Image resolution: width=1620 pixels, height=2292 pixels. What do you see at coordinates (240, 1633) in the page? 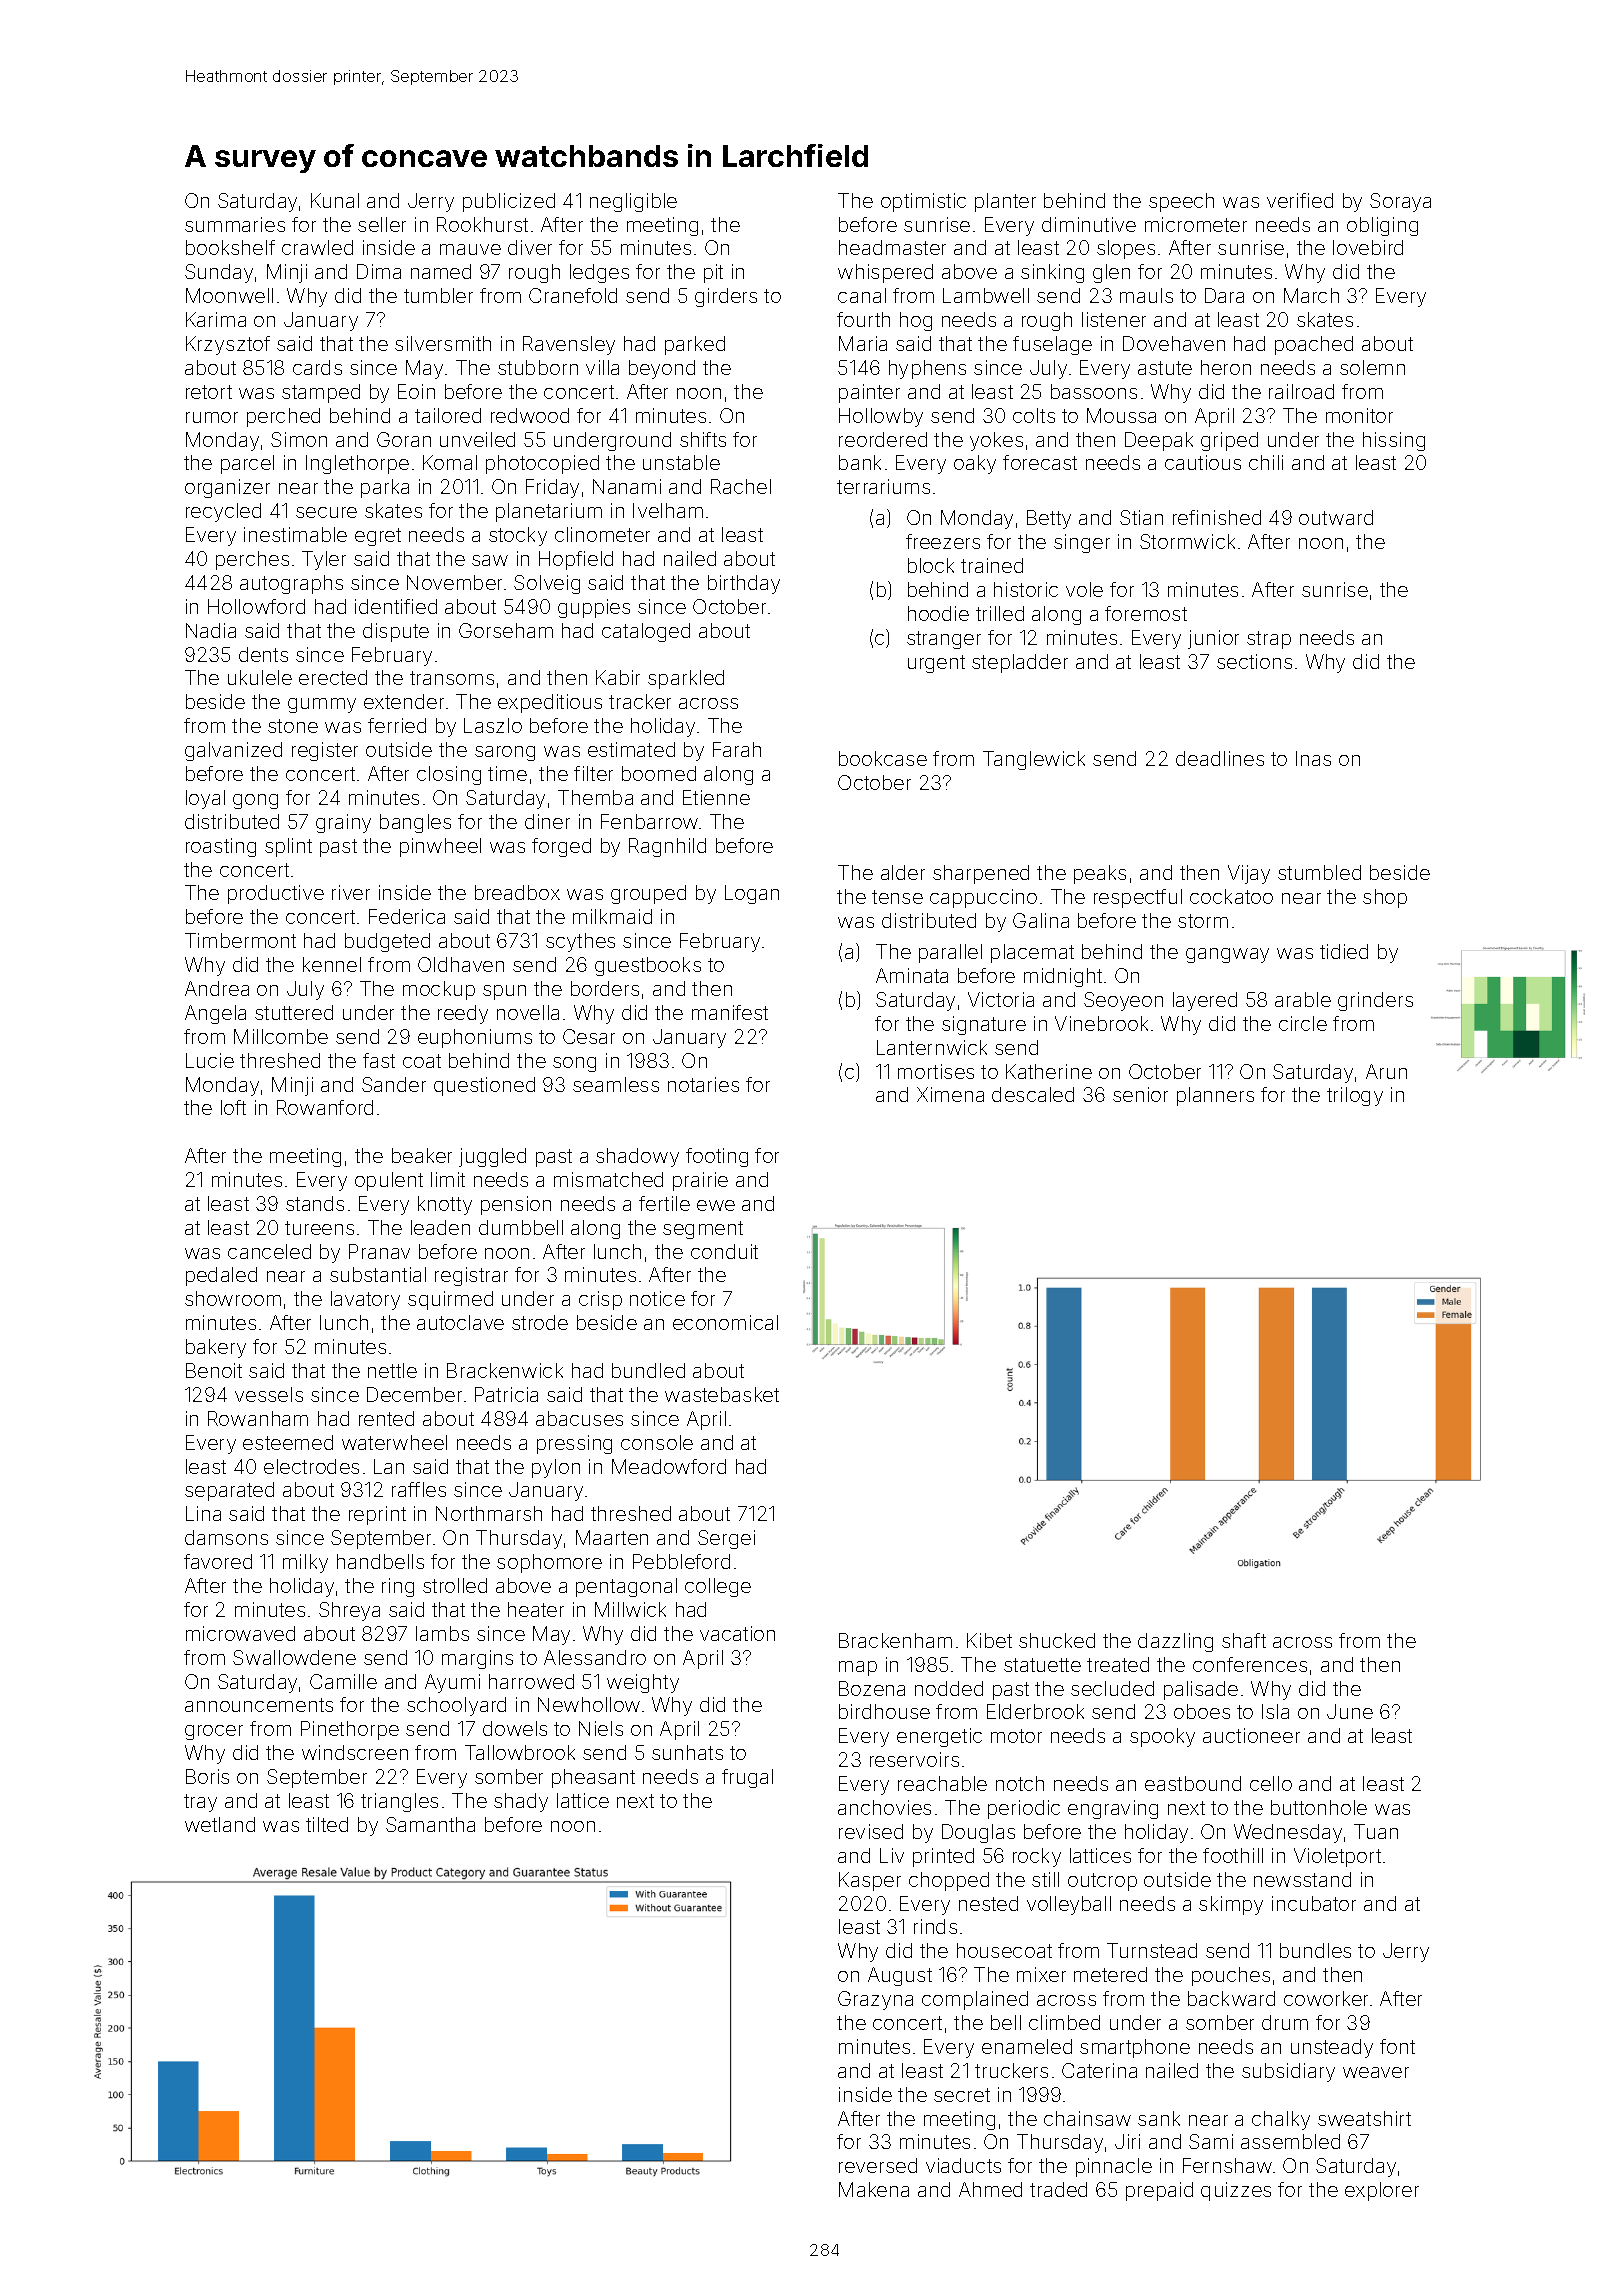
I see `microwaved` at bounding box center [240, 1633].
